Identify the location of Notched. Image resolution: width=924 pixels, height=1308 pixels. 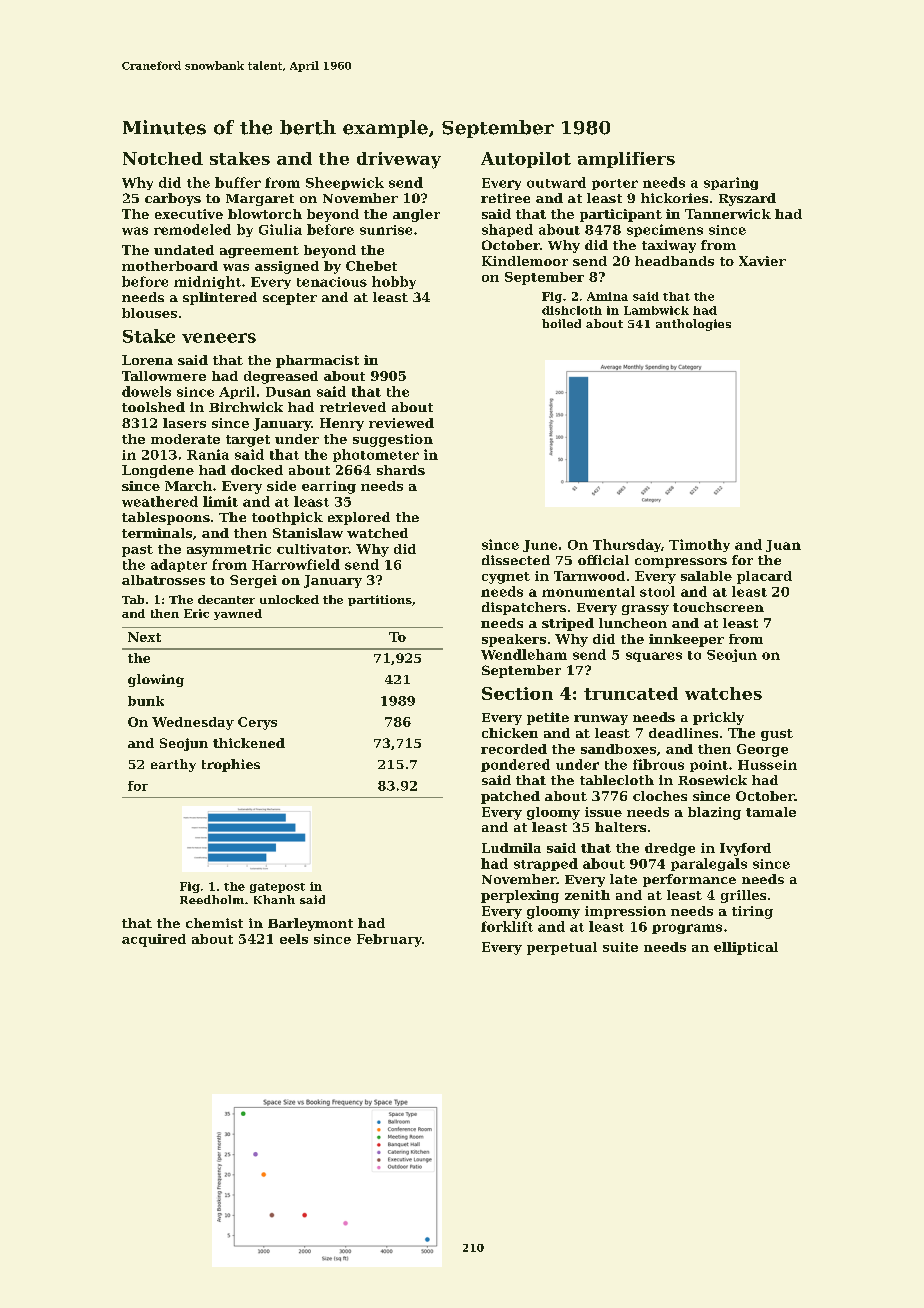
(163, 158).
